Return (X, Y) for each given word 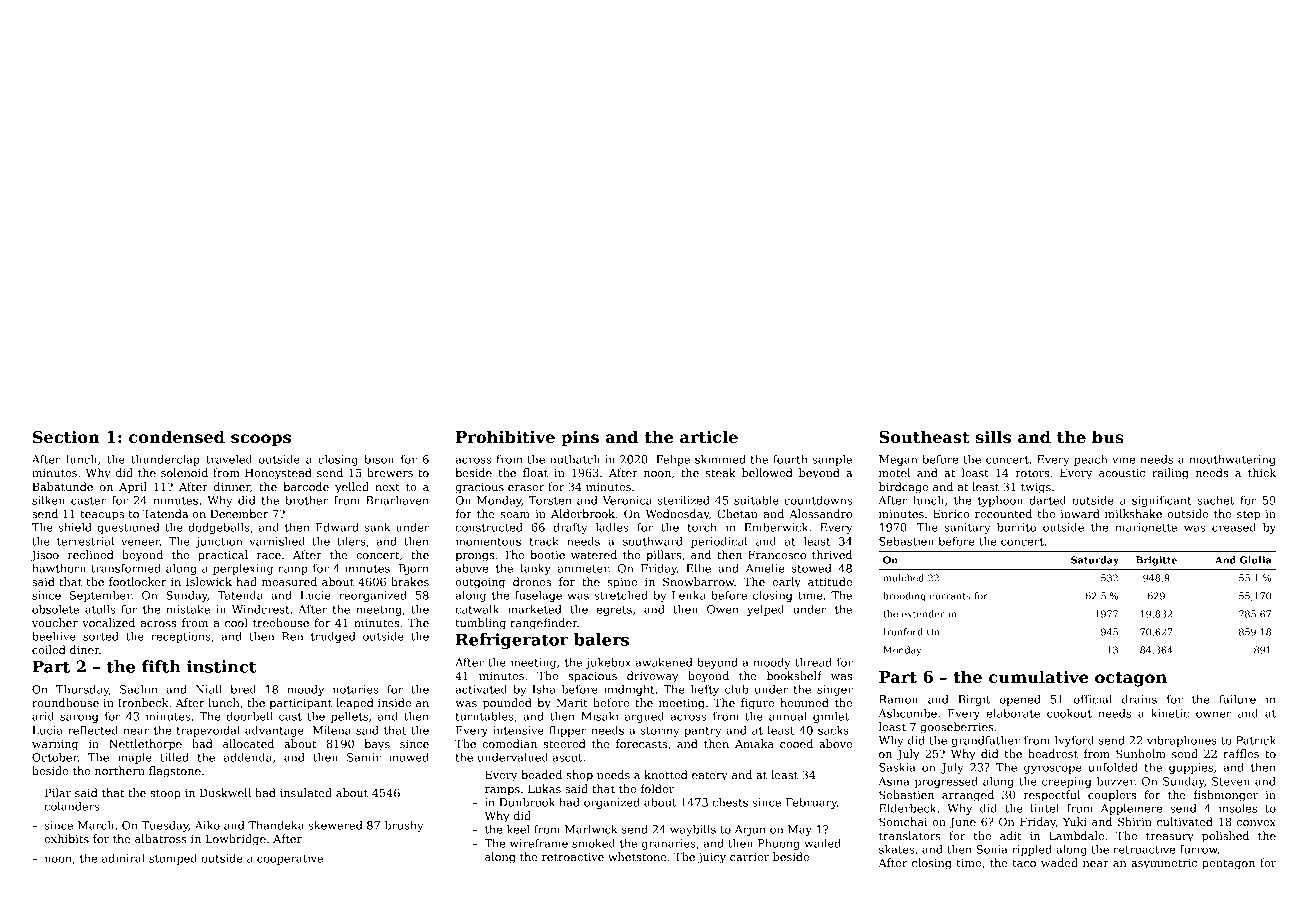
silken (48, 500)
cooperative (290, 859)
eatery (710, 776)
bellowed (767, 472)
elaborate (1013, 713)
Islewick (209, 581)
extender (923, 614)
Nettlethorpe (145, 745)
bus (1108, 437)
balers (601, 639)
